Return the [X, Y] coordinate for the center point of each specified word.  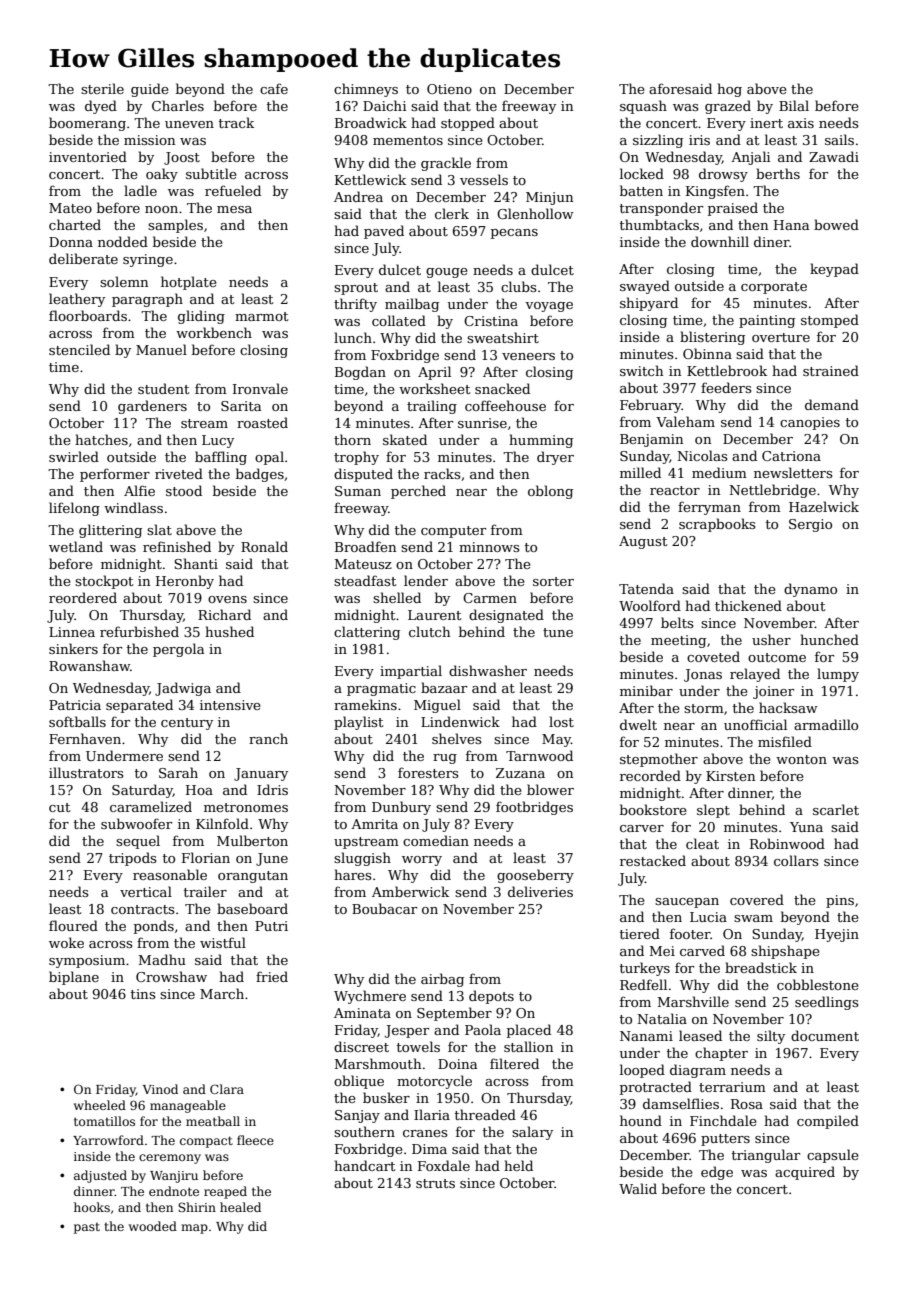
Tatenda [646, 588]
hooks [92, 1207]
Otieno [449, 89]
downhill [720, 241]
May [556, 740]
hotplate [189, 283]
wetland [76, 546]
